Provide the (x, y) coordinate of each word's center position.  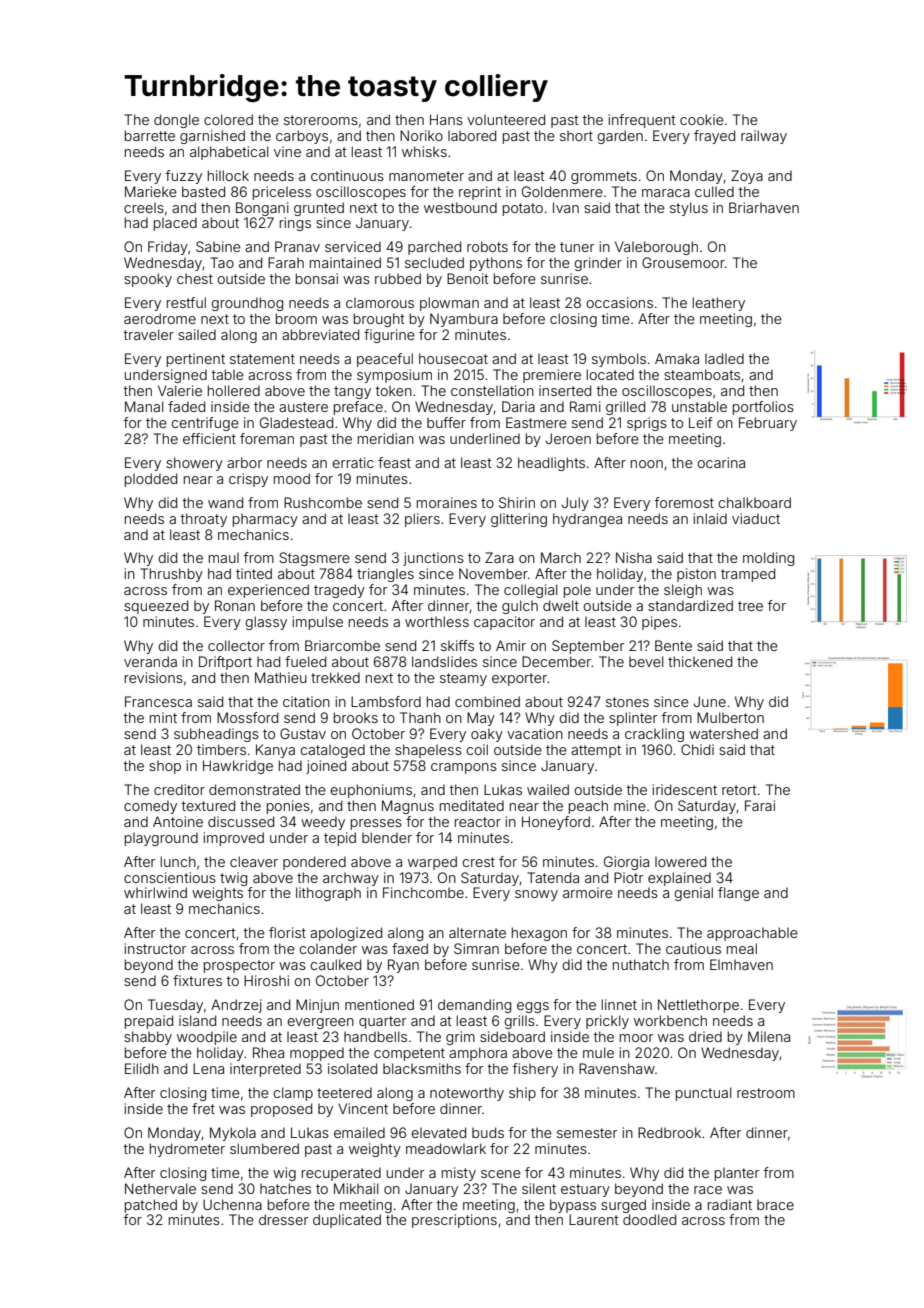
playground (161, 839)
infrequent (642, 121)
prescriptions (454, 1221)
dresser (283, 1219)
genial (693, 894)
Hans (446, 119)
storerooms (321, 120)
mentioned (379, 1004)
